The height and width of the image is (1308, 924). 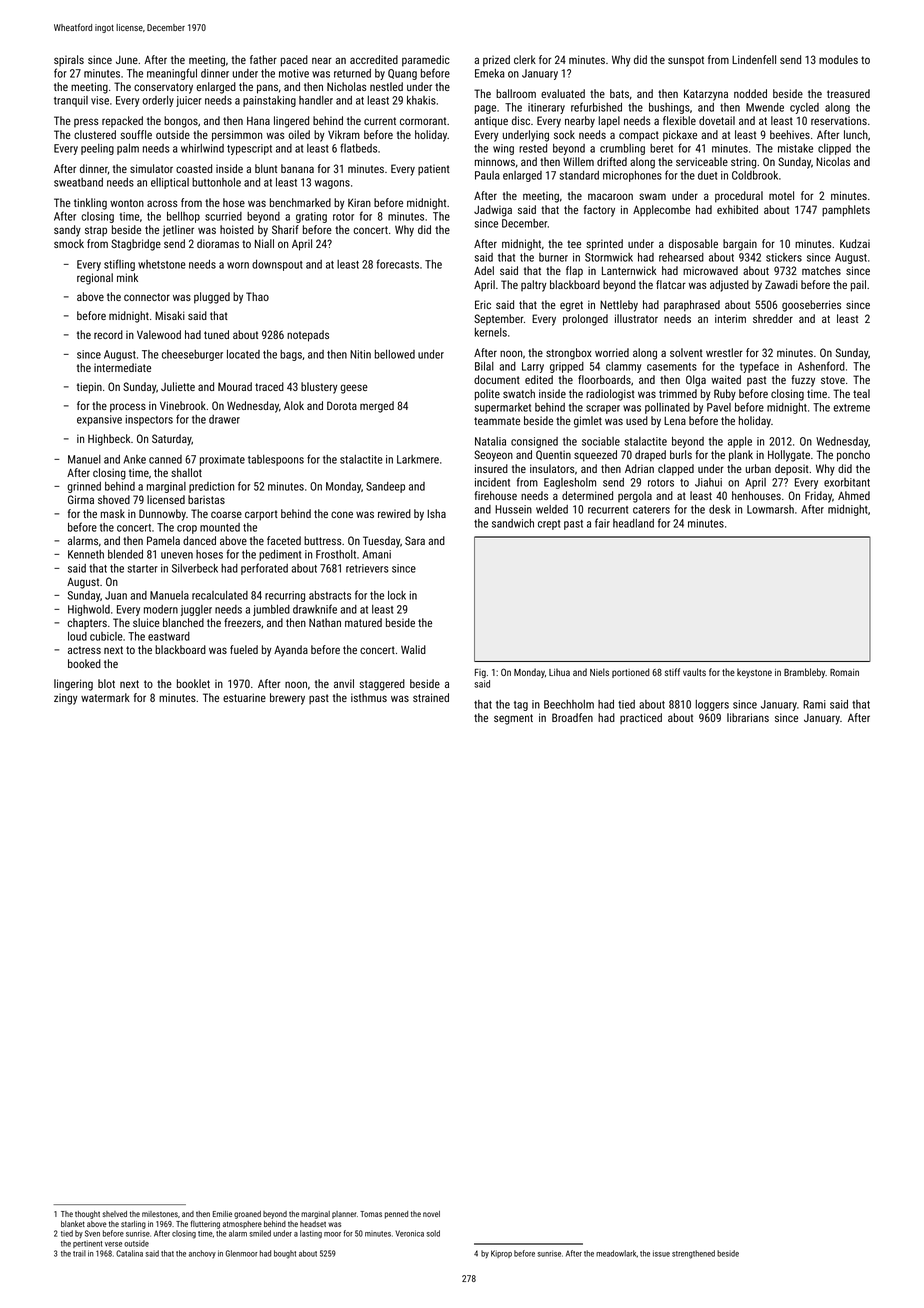 I want to click on located, so click(x=243, y=354).
